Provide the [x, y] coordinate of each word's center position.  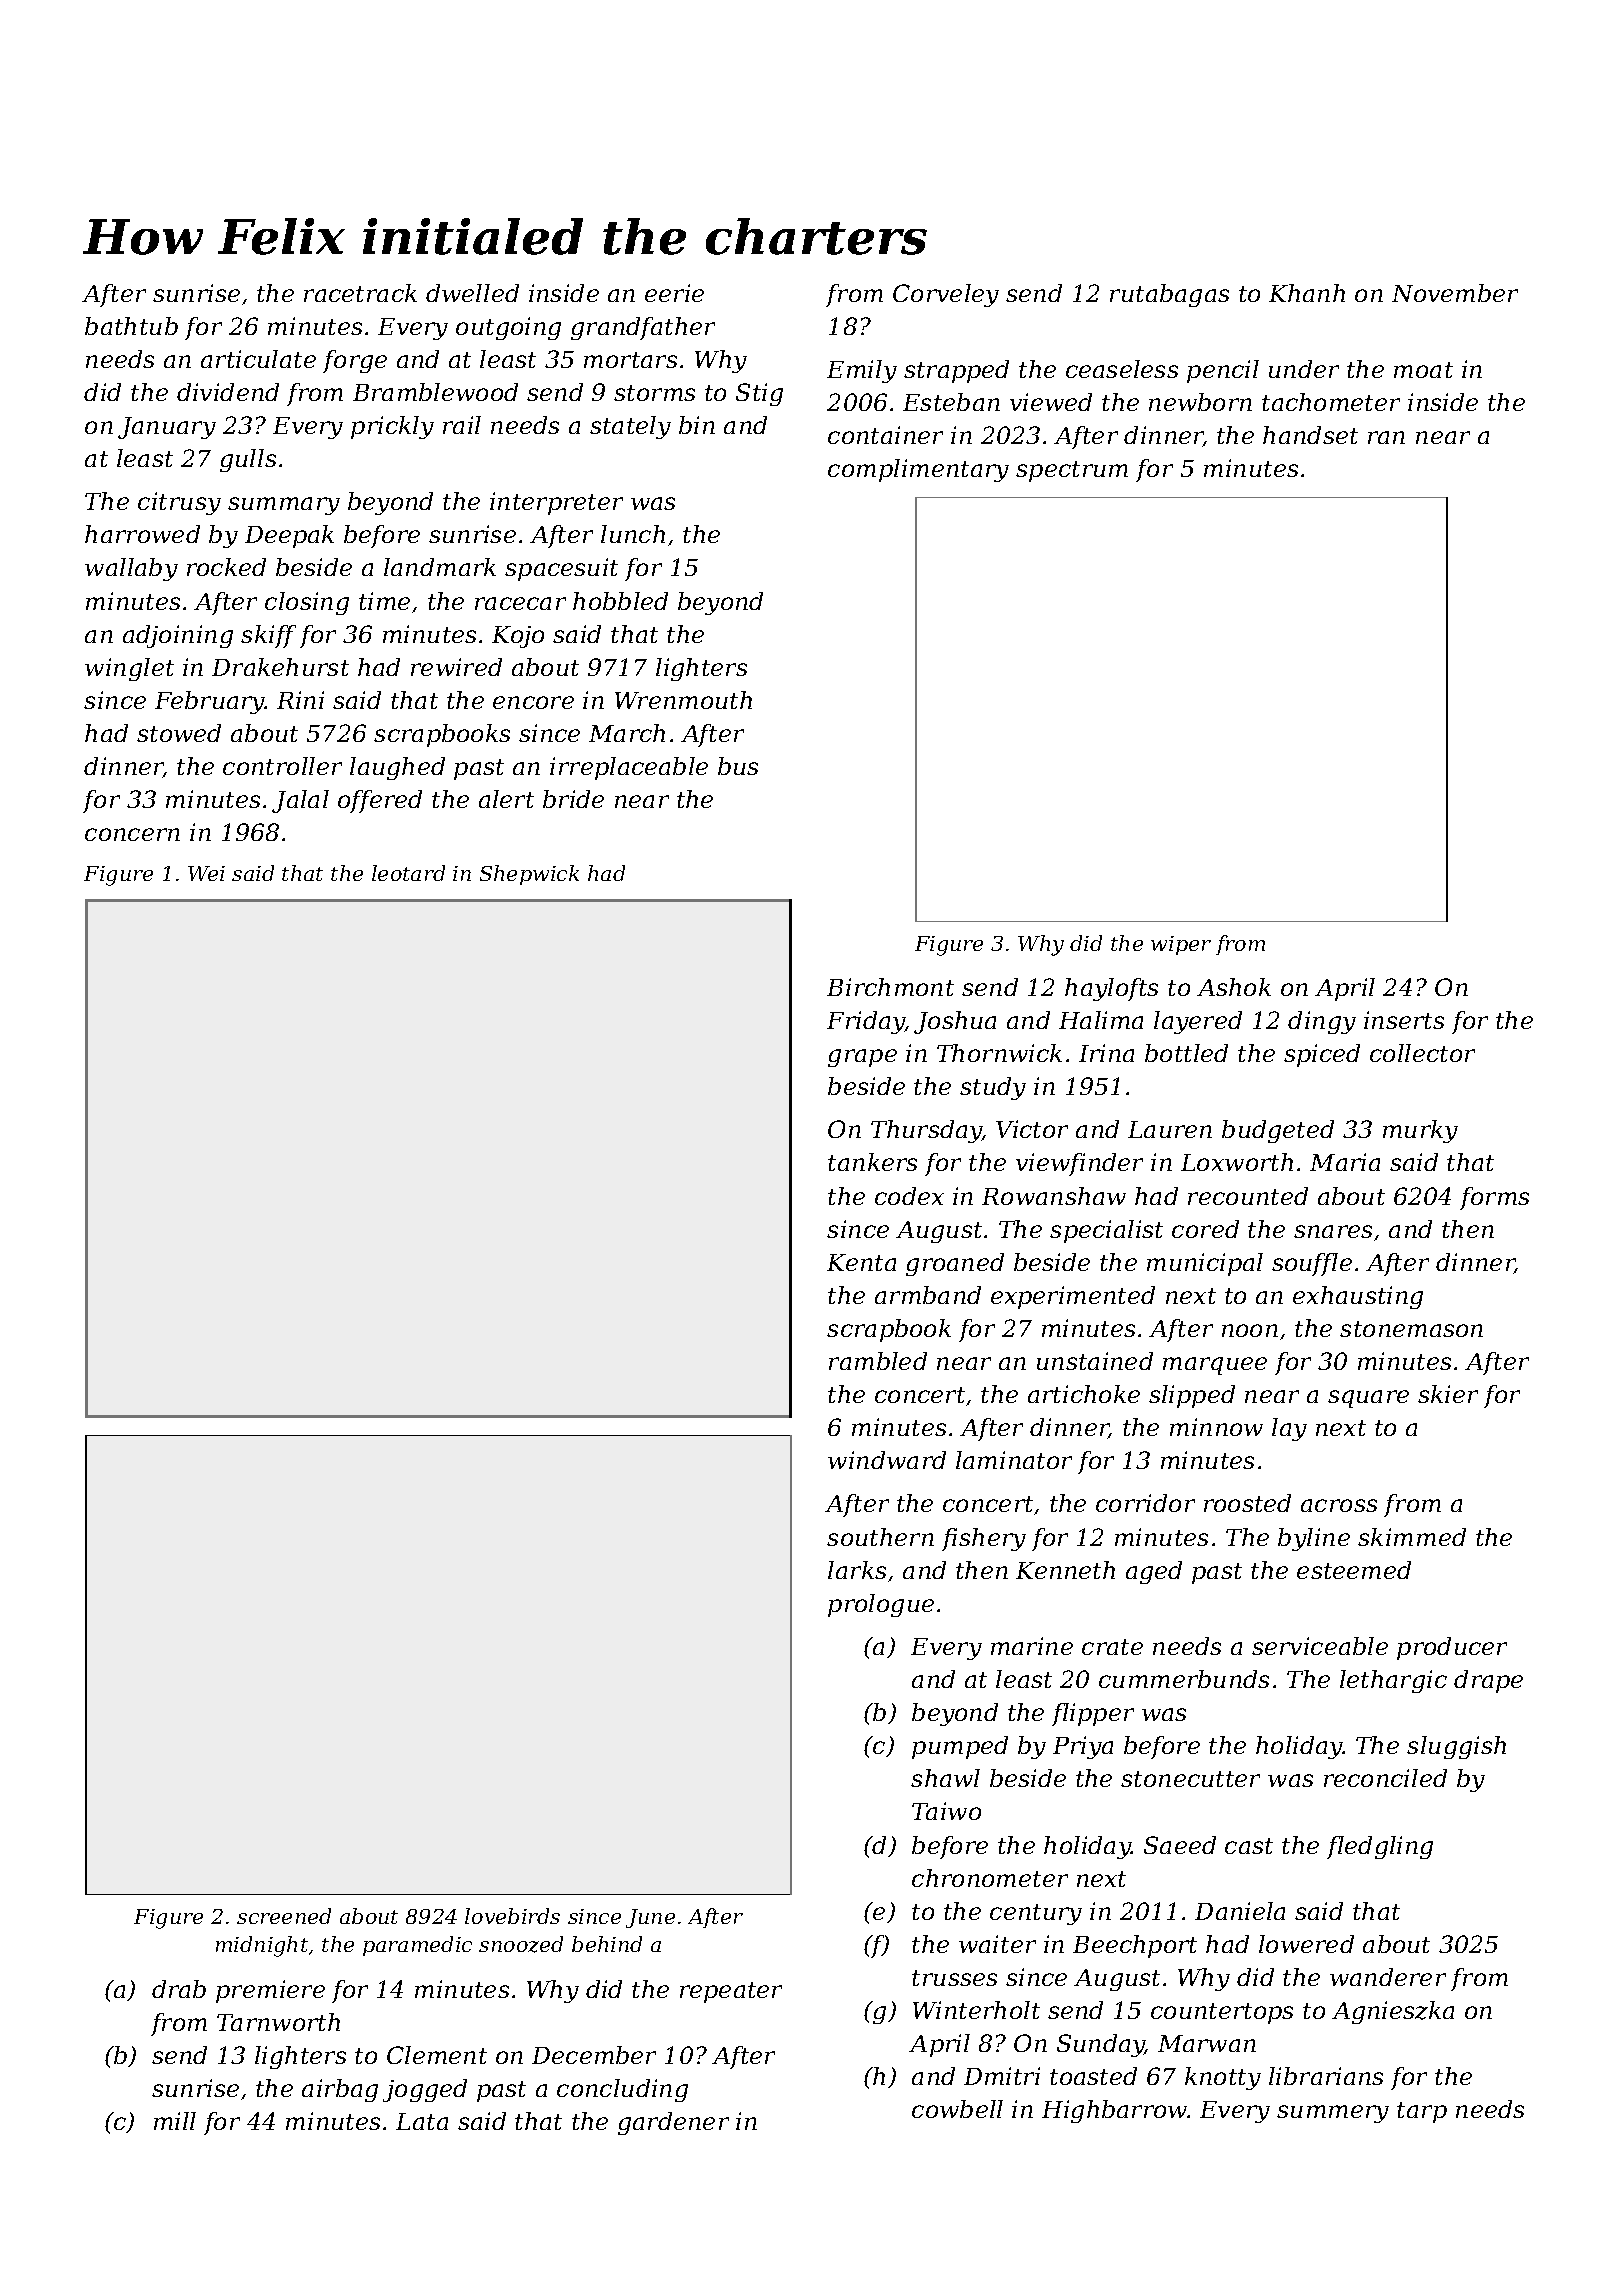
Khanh [1307, 293]
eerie [674, 293]
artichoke [1084, 1394]
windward [887, 1460]
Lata [422, 2121]
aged [1154, 1572]
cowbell [957, 2109]
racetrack [360, 293]
